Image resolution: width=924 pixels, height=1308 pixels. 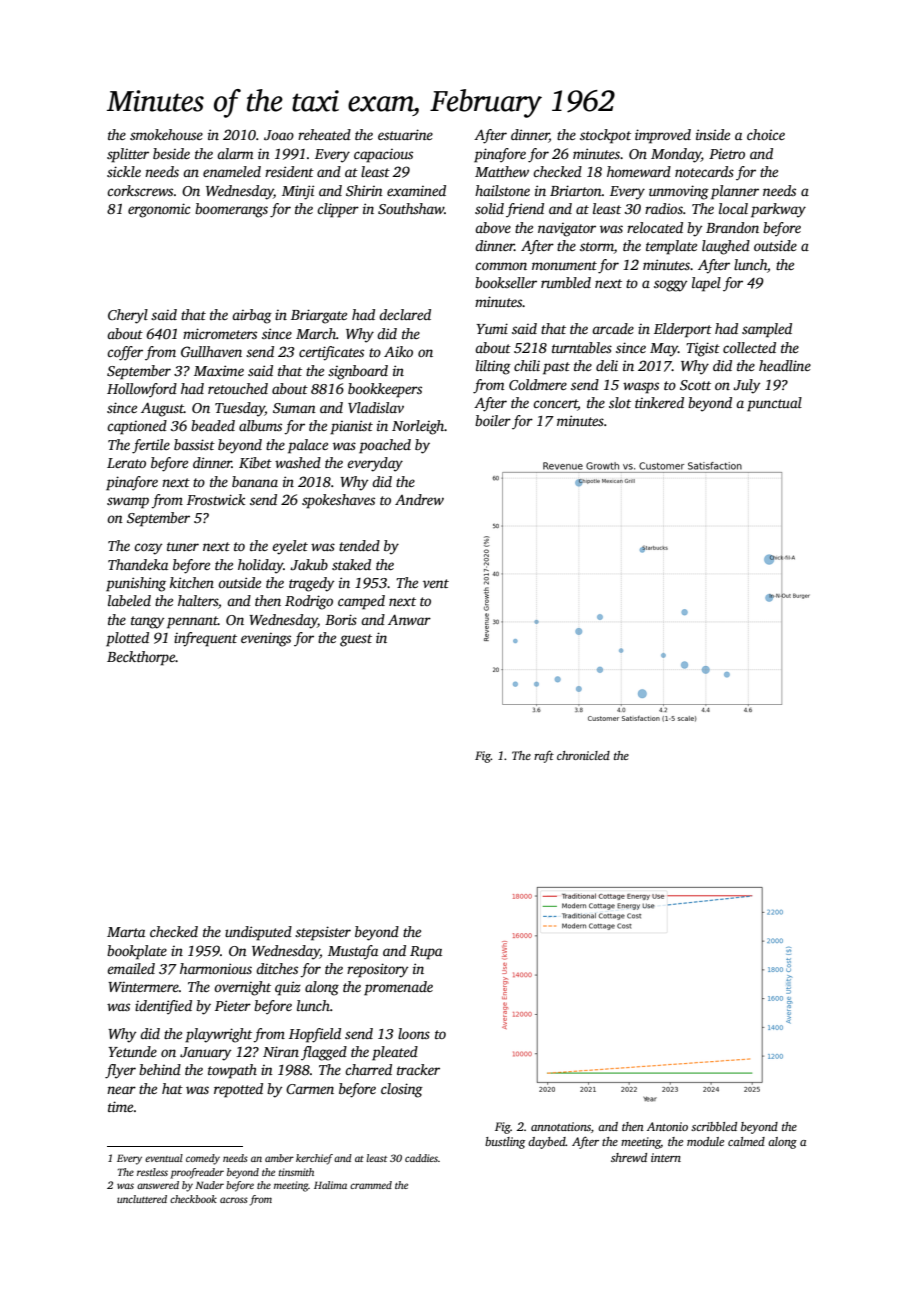 What do you see at coordinates (426, 953) in the document?
I see `Rupa` at bounding box center [426, 953].
